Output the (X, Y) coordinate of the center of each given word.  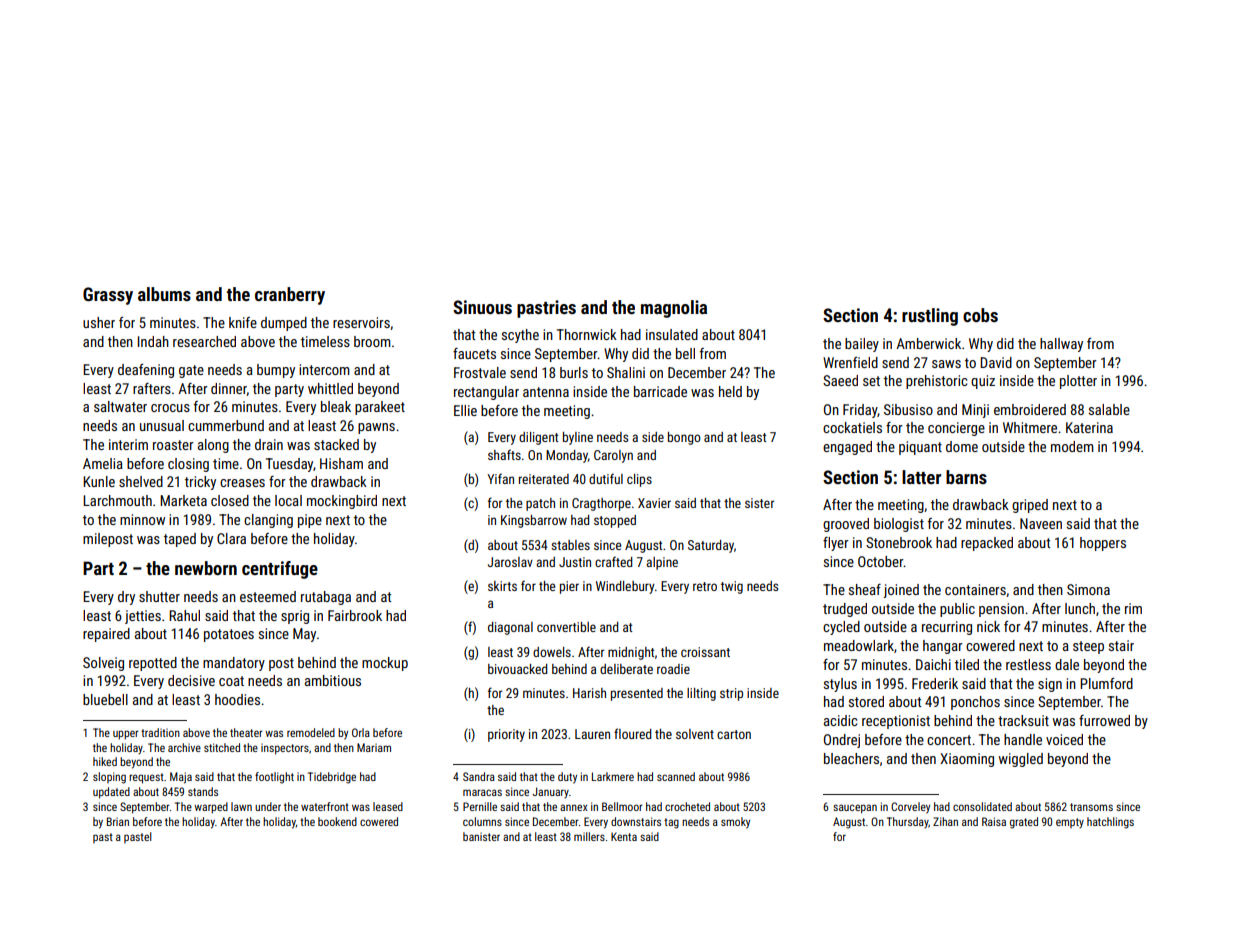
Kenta (624, 836)
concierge (956, 429)
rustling (930, 317)
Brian (118, 821)
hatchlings (1110, 823)
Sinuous (482, 307)
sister (759, 503)
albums (164, 294)
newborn (206, 568)
